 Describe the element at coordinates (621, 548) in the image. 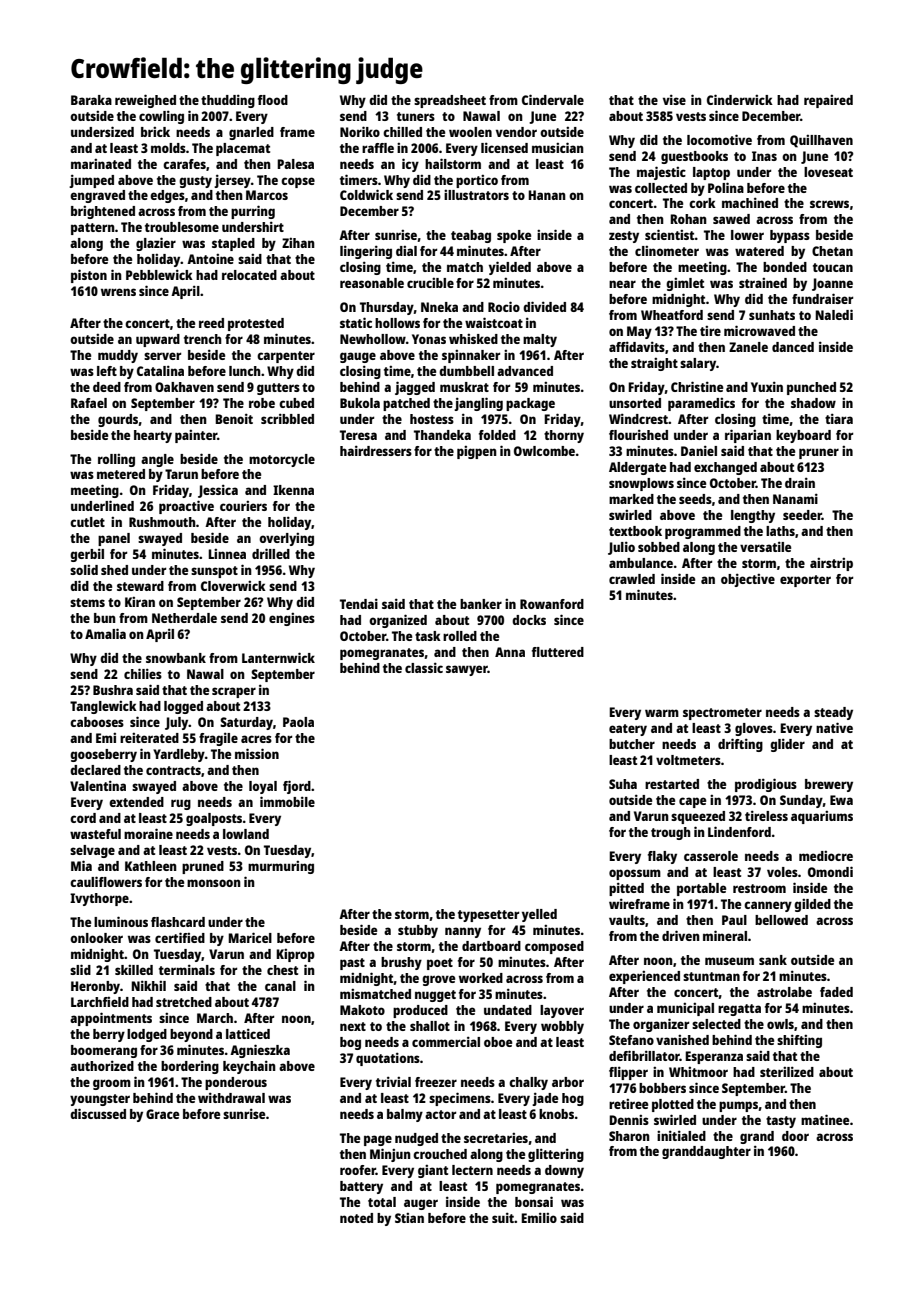

I see `Julio` at that location.
